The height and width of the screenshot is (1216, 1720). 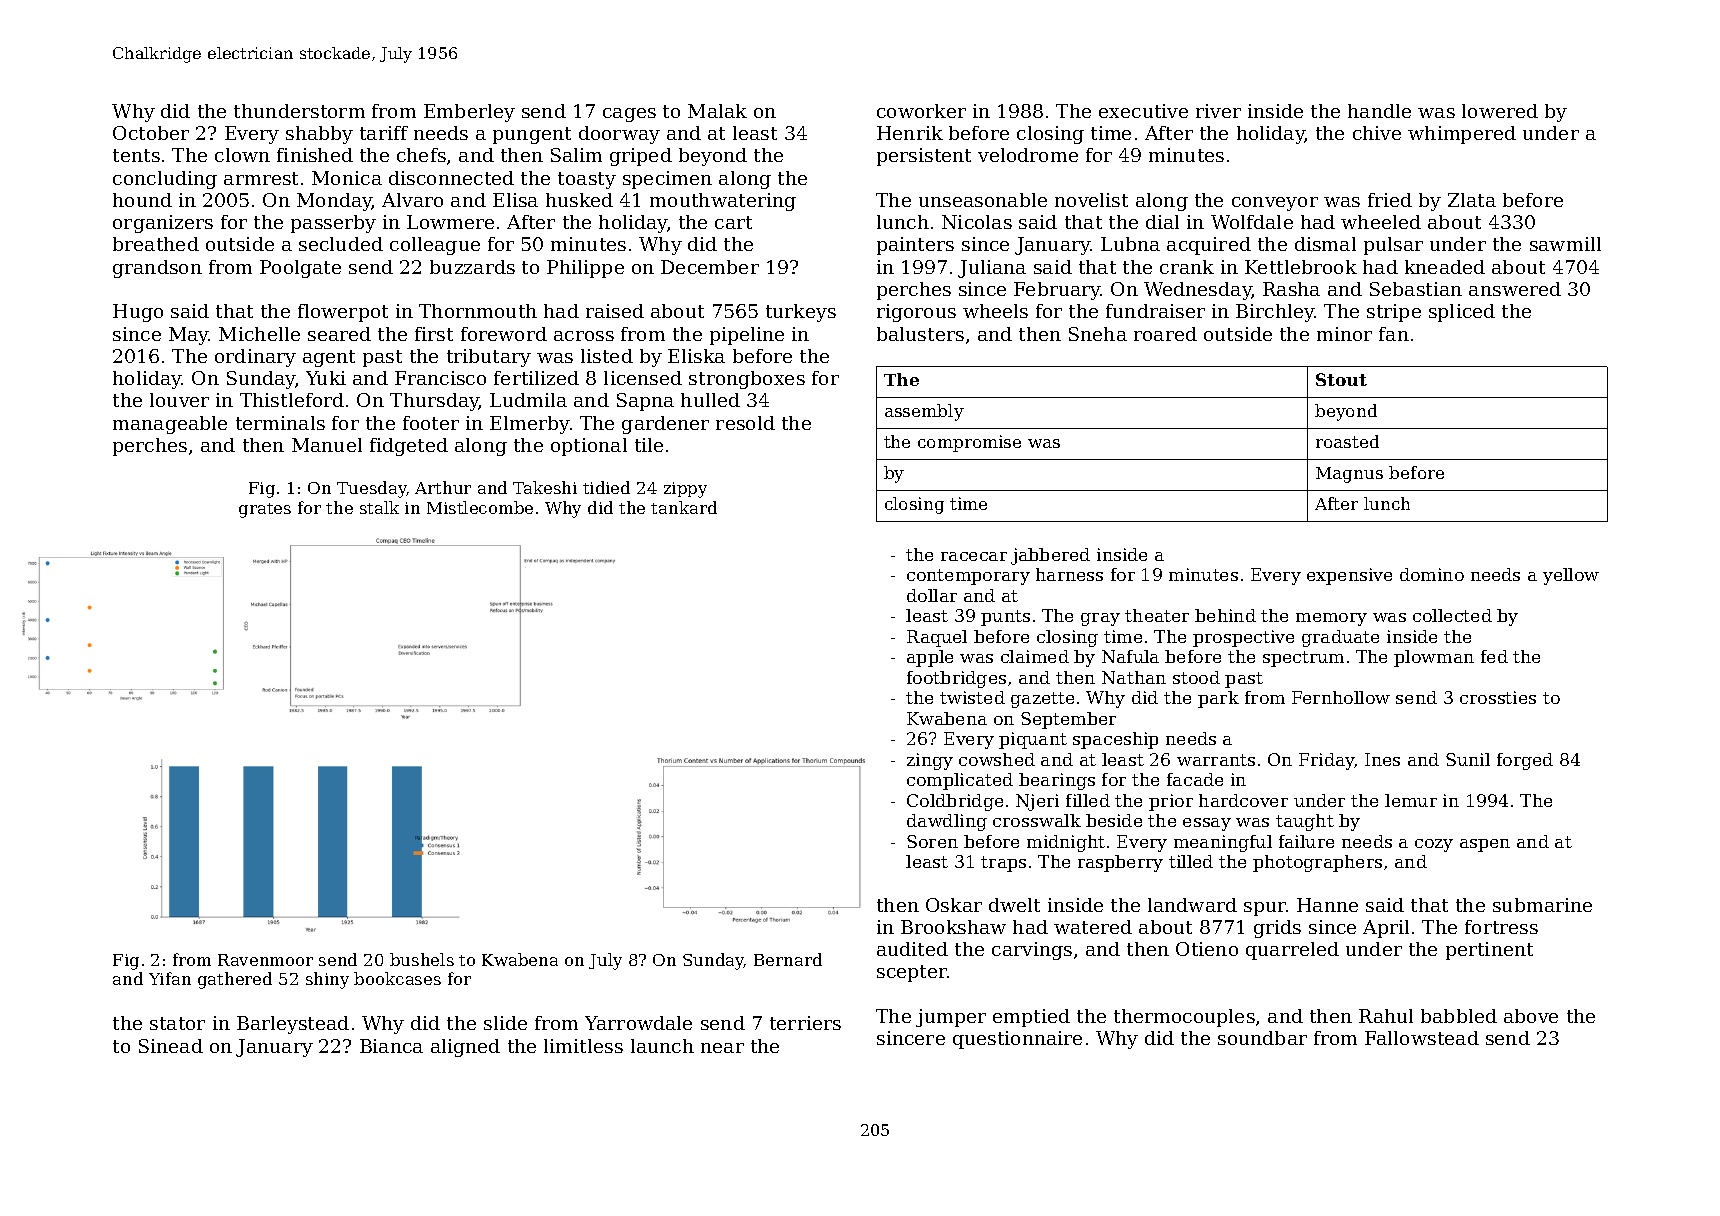 What do you see at coordinates (469, 113) in the screenshot?
I see `Emberley` at bounding box center [469, 113].
